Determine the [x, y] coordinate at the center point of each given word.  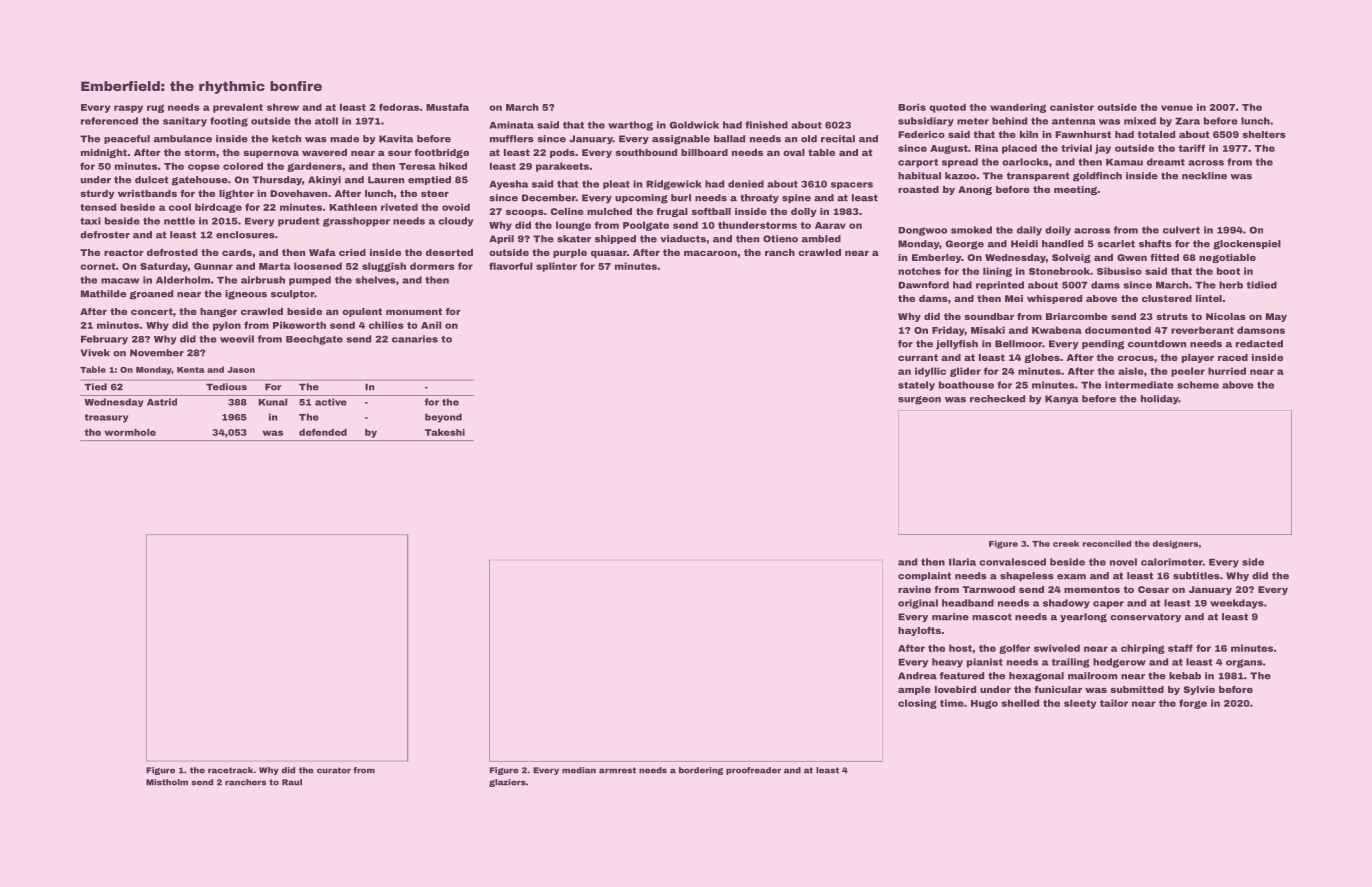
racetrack [231, 770]
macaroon [710, 253]
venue [1177, 108]
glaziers [507, 783]
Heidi [1024, 244]
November [157, 353]
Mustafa [447, 107]
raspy [128, 109]
